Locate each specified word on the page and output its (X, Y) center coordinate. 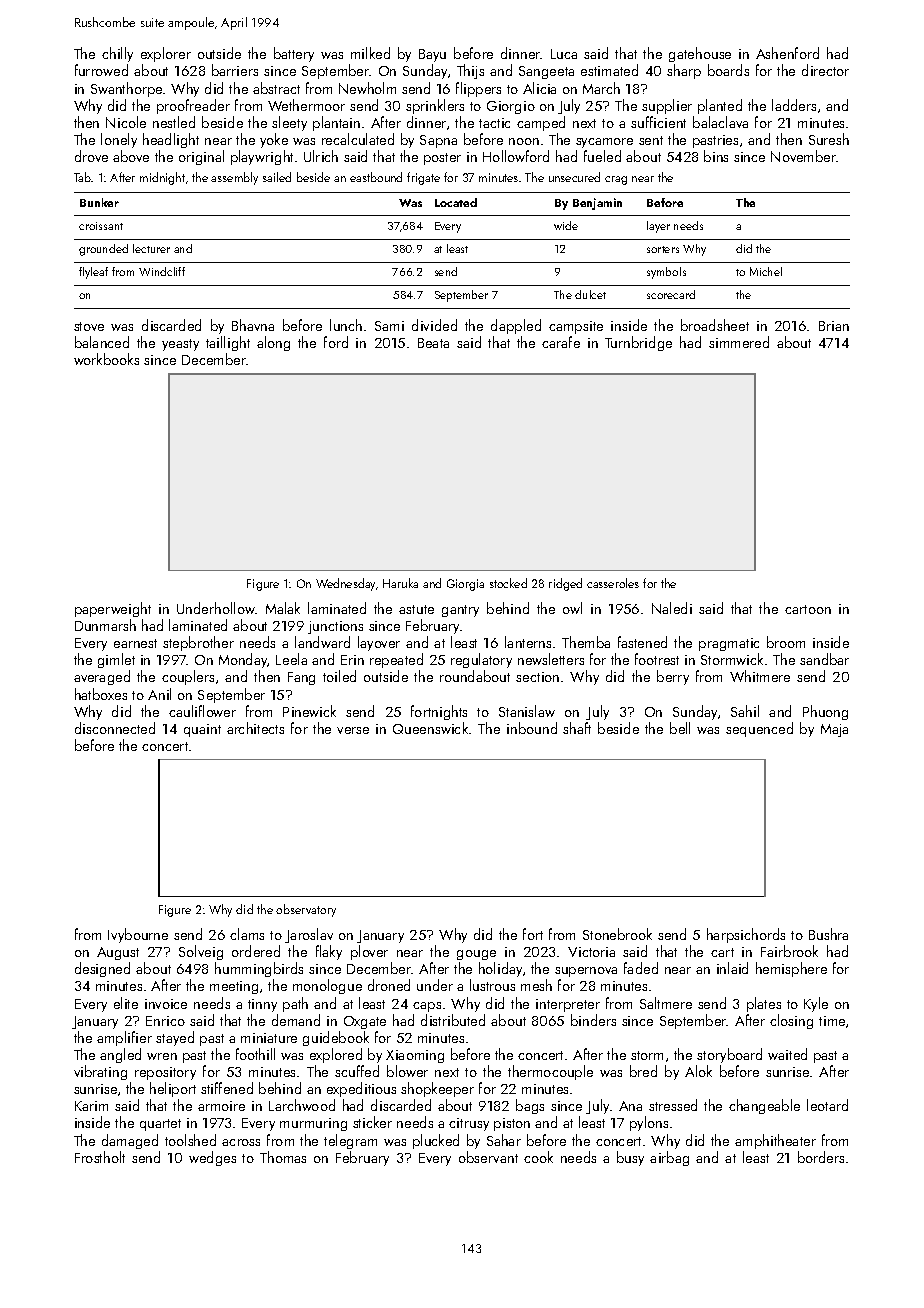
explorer (166, 54)
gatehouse (700, 54)
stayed (175, 1038)
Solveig (201, 952)
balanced (102, 342)
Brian (834, 326)
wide (566, 225)
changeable (764, 1106)
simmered (739, 342)
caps (427, 1007)
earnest (135, 643)
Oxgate (365, 1022)
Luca (564, 54)
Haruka (400, 583)
